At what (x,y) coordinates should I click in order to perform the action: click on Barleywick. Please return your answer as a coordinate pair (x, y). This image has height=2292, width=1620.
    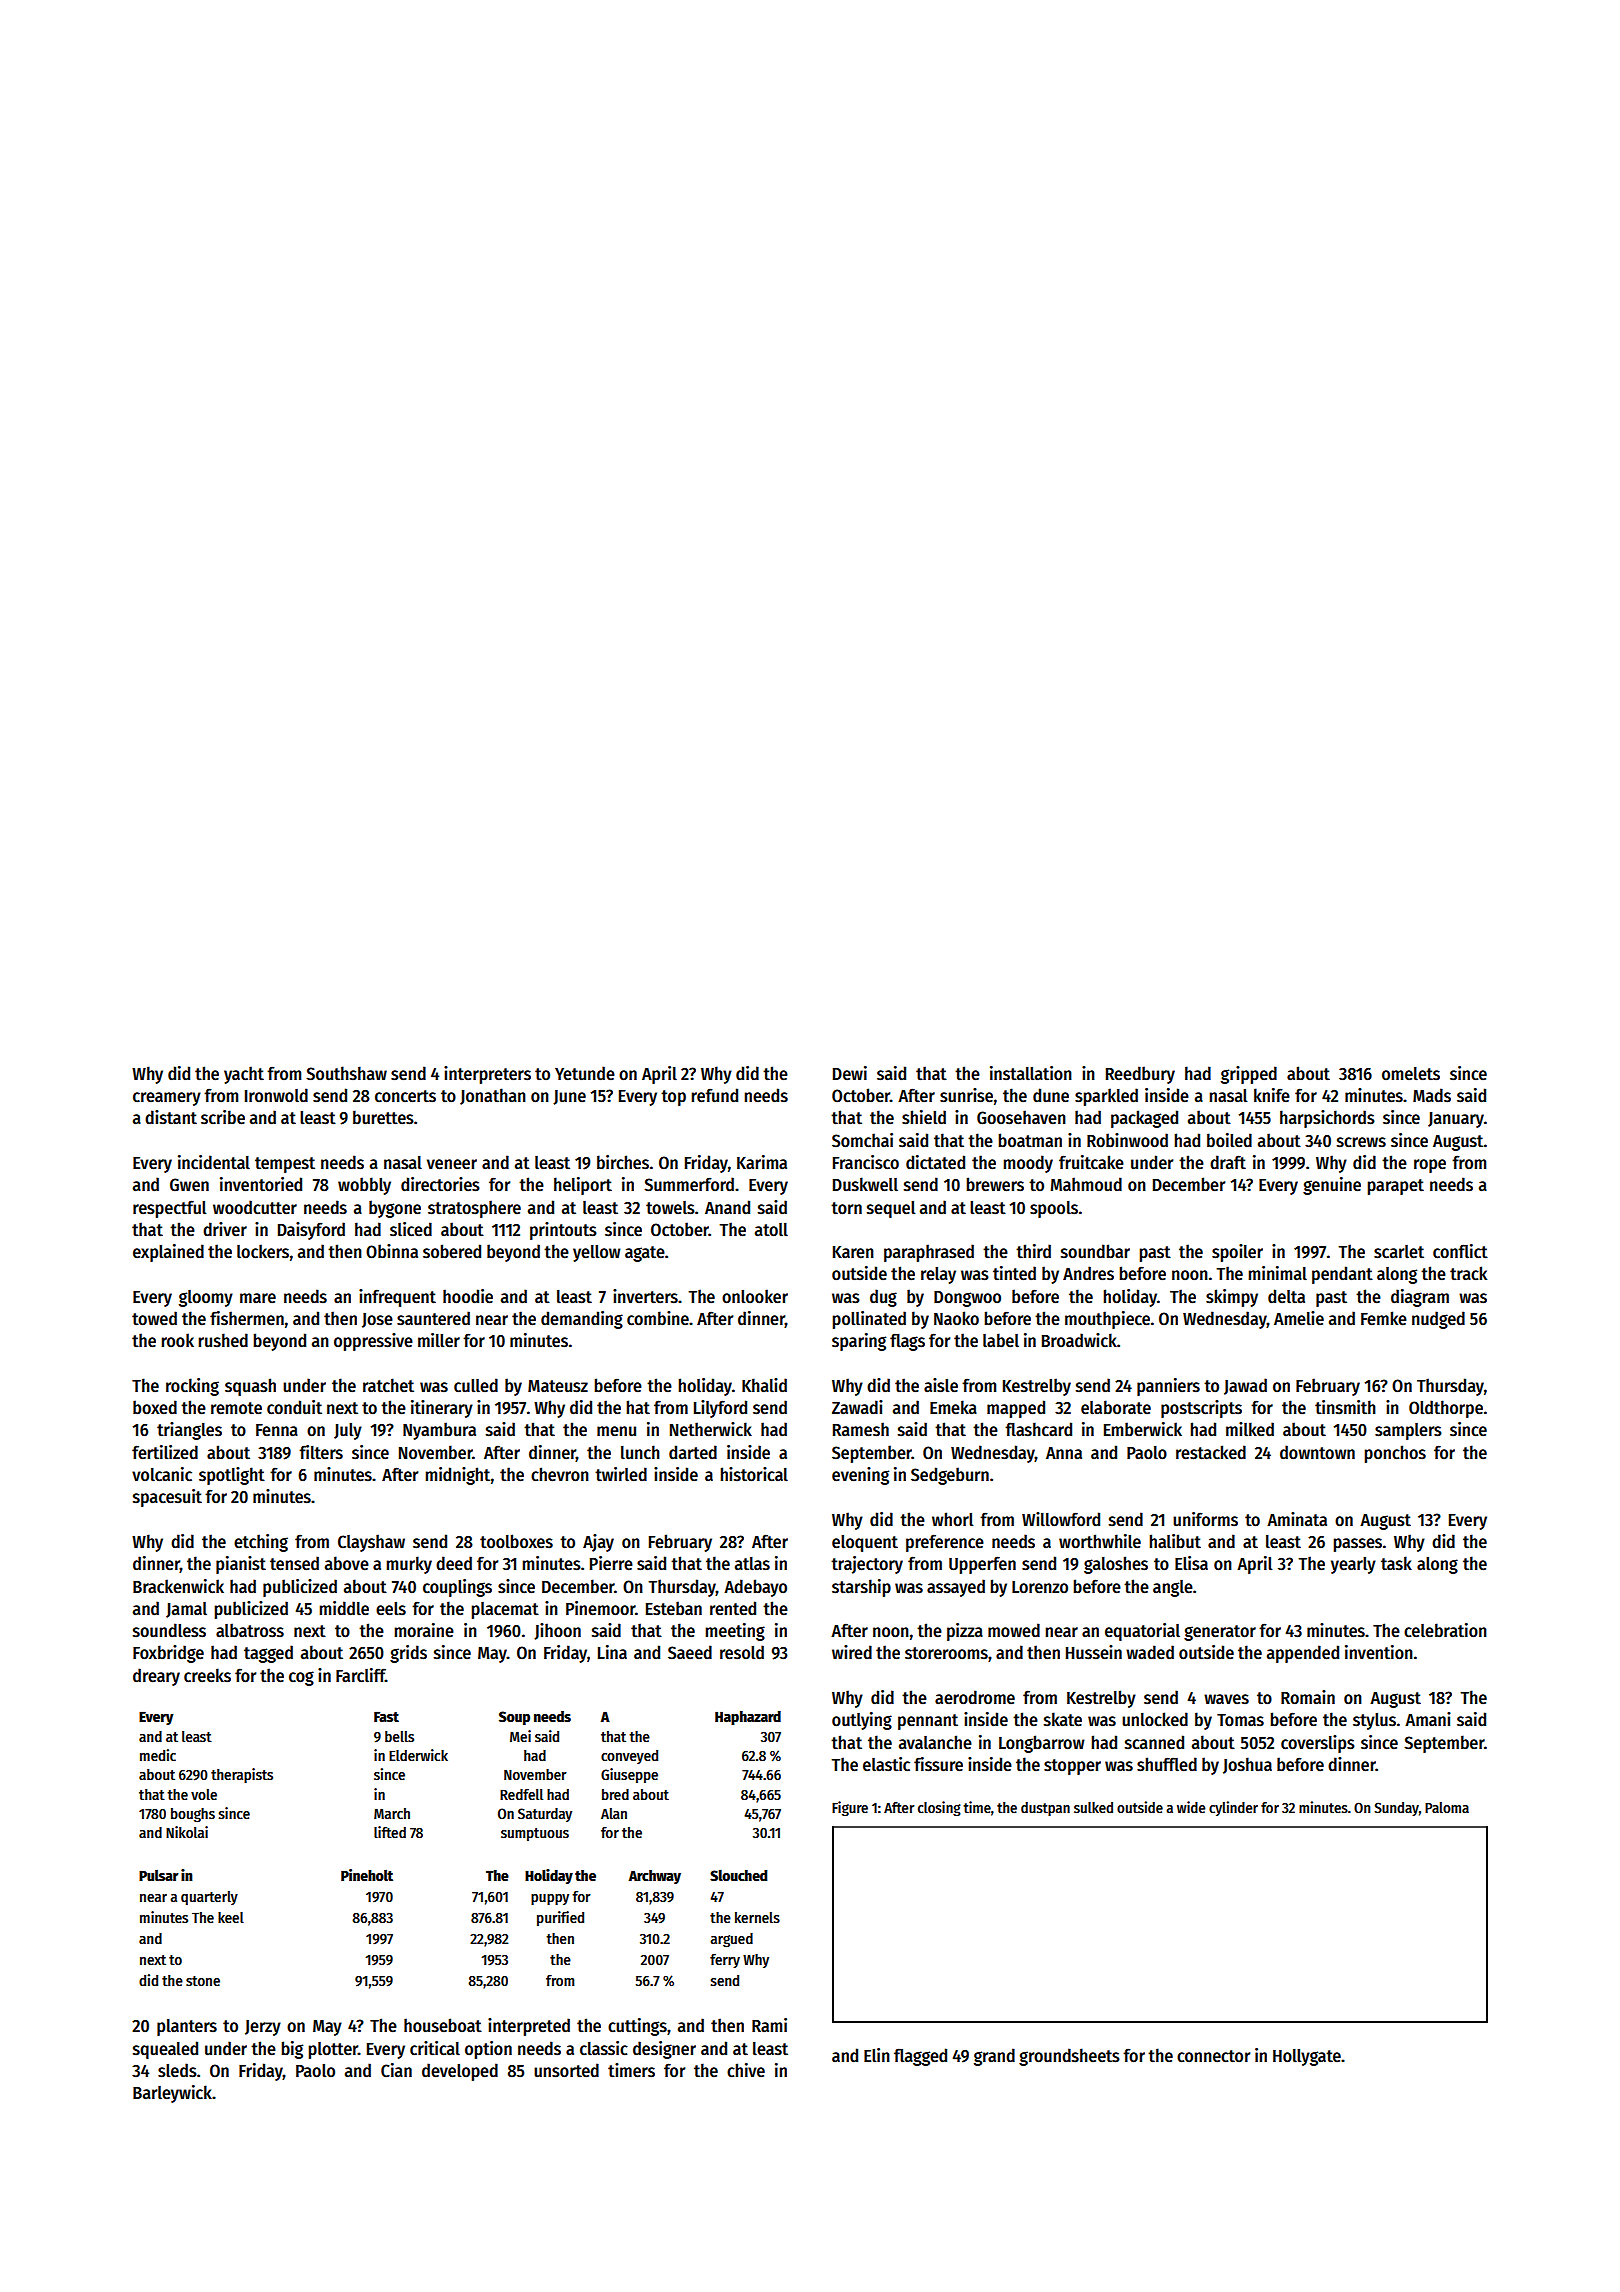
    Looking at the image, I should click on (172, 2094).
